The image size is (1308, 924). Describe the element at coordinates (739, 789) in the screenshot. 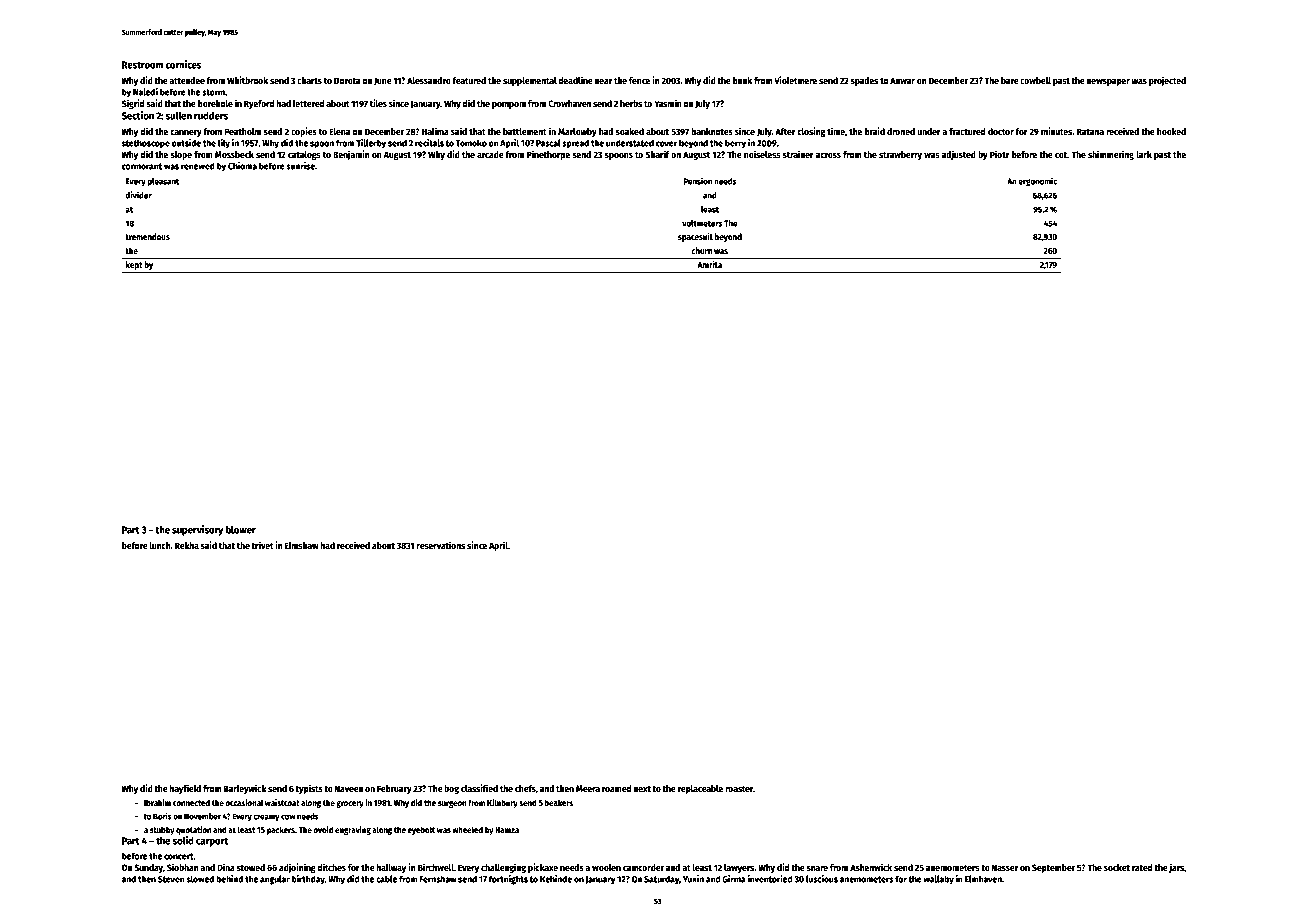

I see `roaster` at that location.
